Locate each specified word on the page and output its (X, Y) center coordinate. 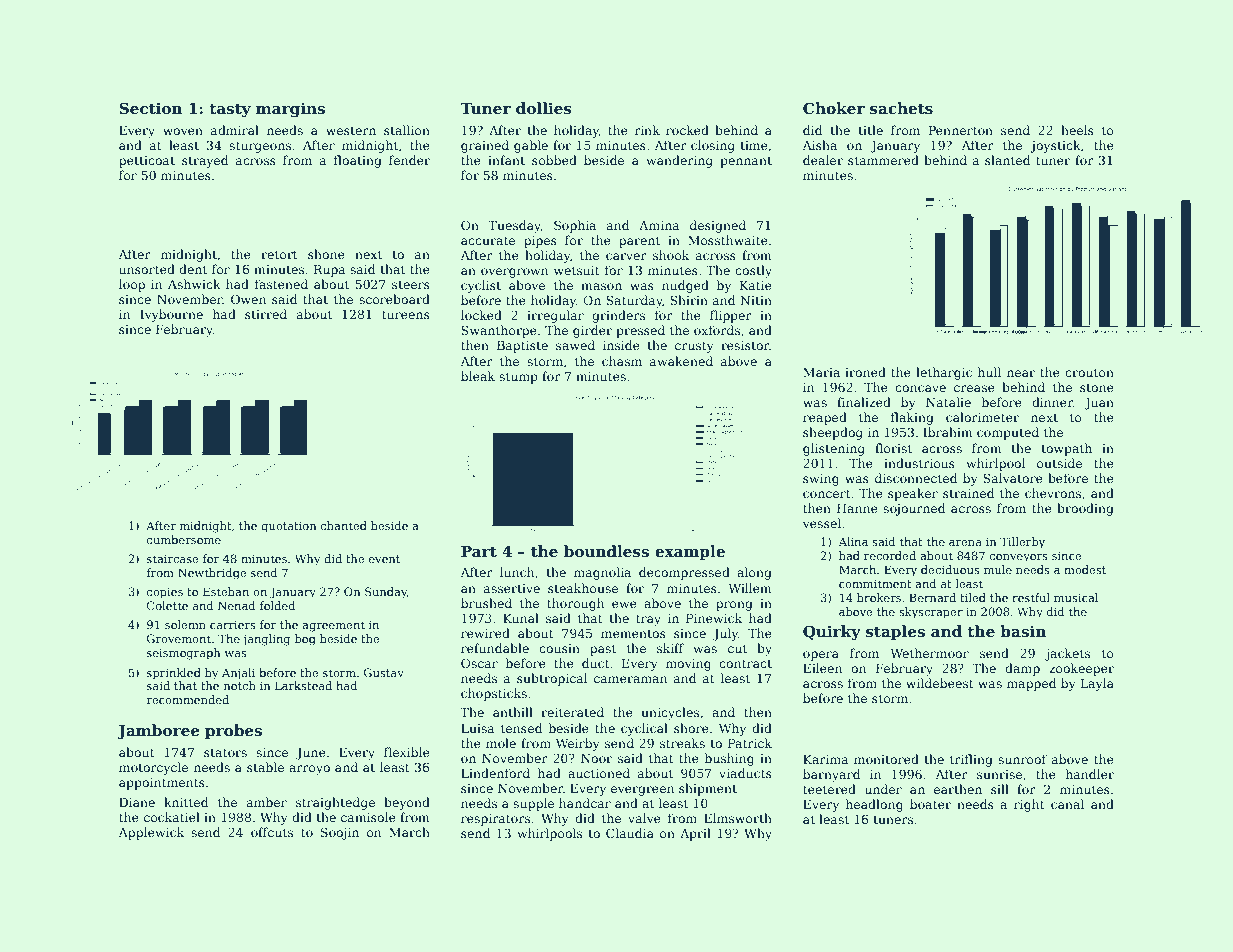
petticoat (147, 162)
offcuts (272, 832)
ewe (624, 604)
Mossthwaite (728, 240)
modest (1085, 569)
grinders (618, 316)
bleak (478, 376)
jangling (266, 640)
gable (531, 146)
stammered (883, 160)
